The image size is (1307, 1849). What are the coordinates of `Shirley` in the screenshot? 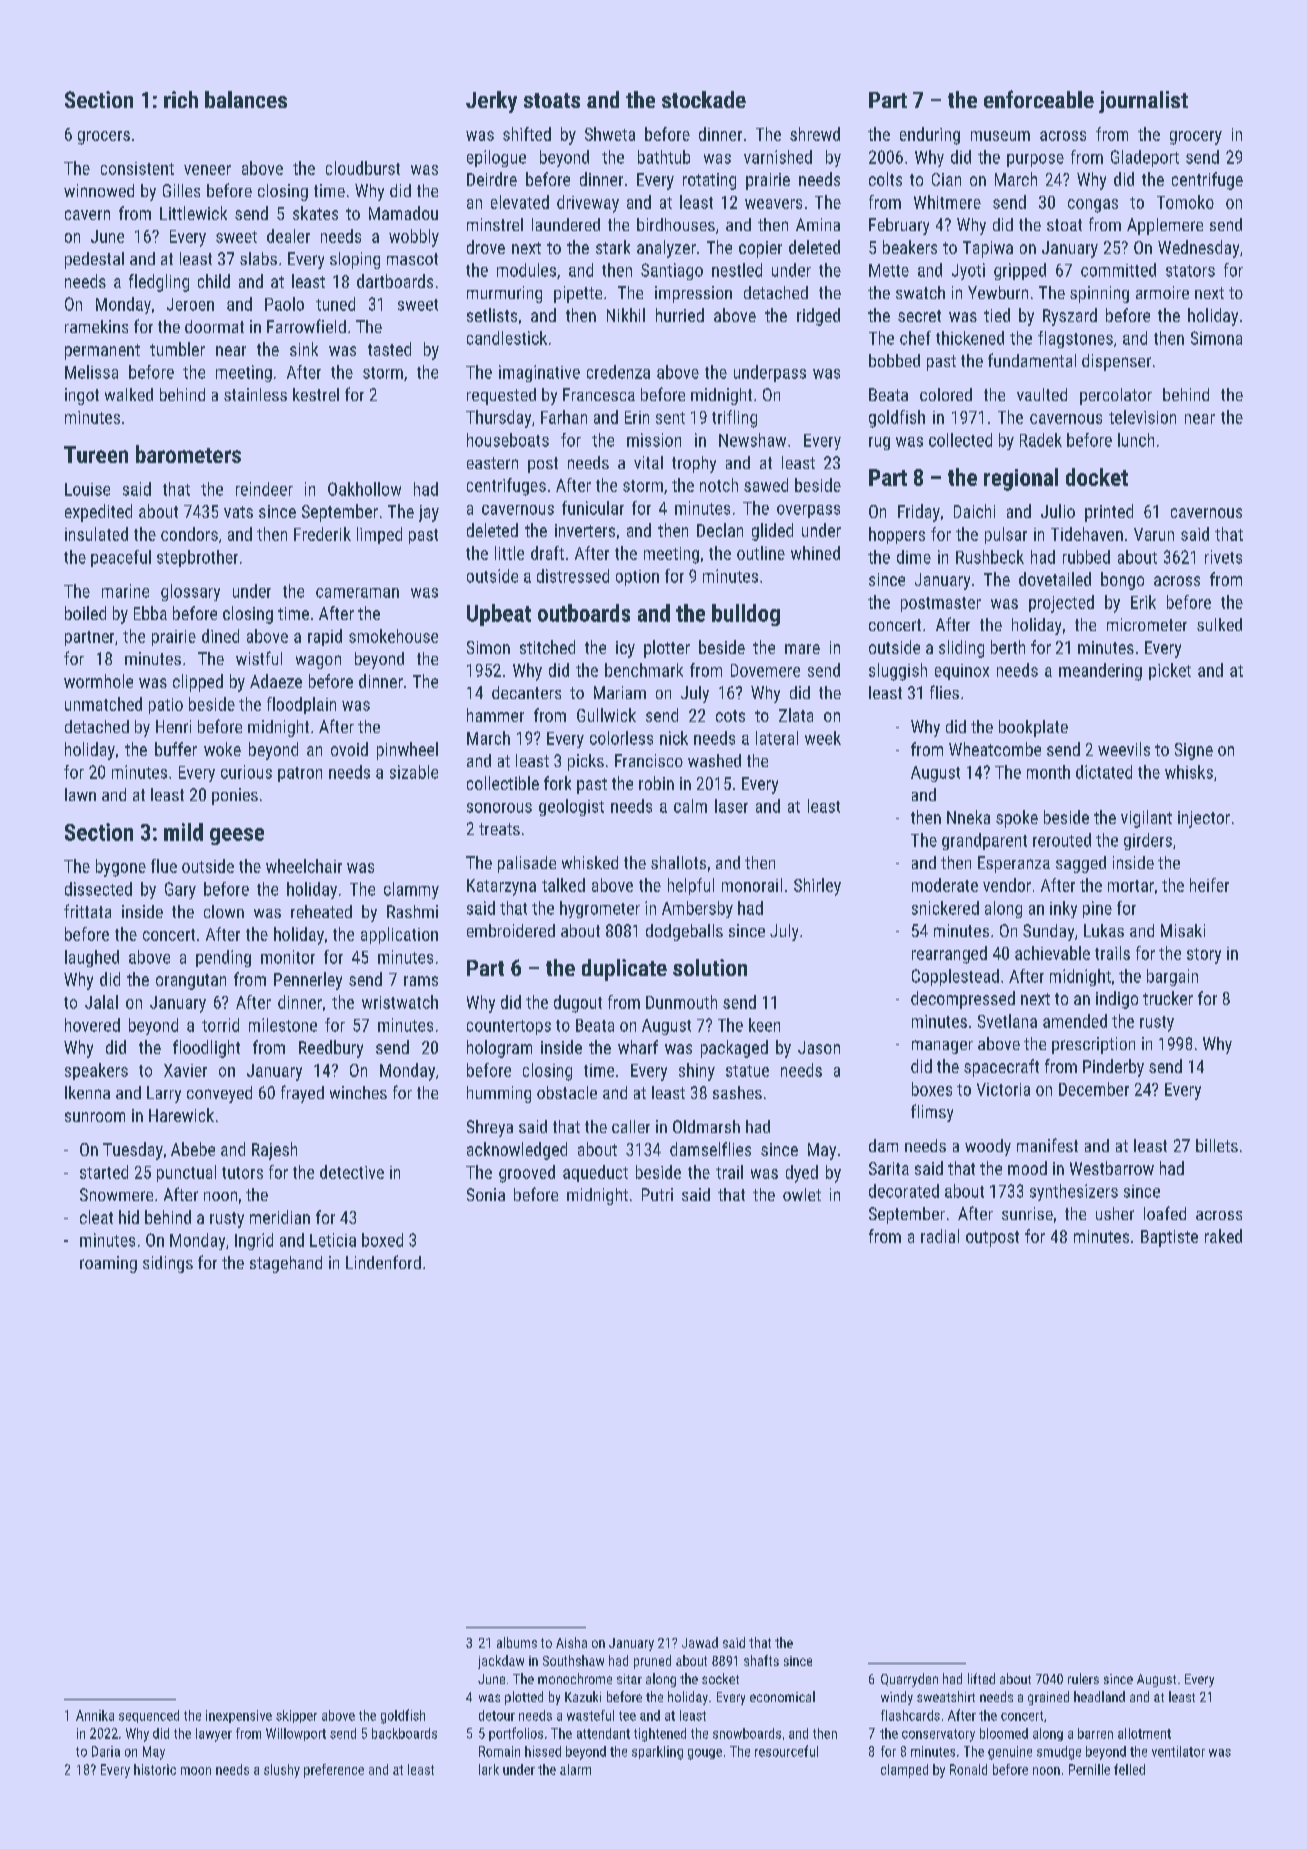 It's located at (817, 887).
